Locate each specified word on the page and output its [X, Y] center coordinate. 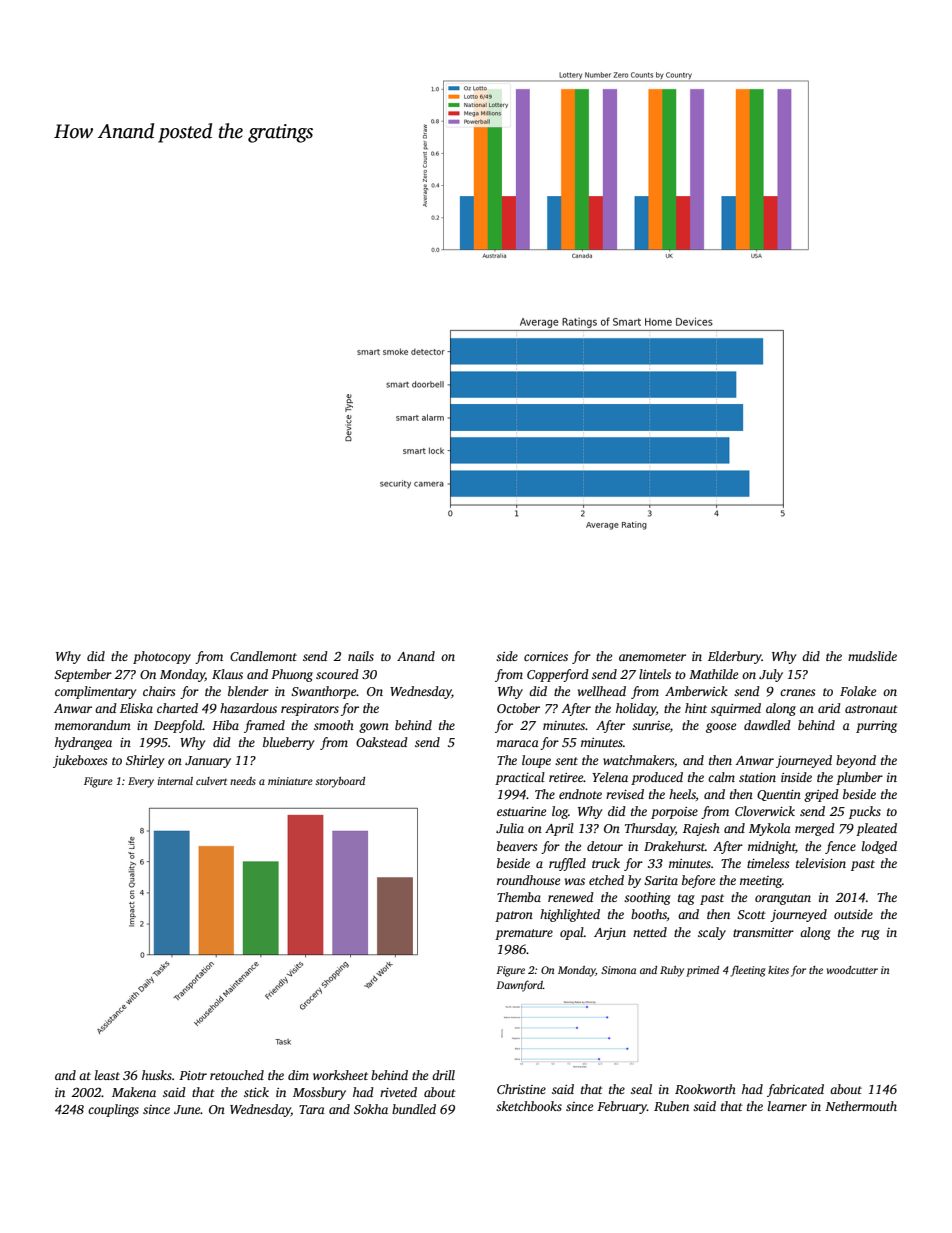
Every [141, 782]
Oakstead [382, 742]
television [821, 863]
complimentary [95, 692]
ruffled [567, 864]
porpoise [674, 813]
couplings [113, 1110]
